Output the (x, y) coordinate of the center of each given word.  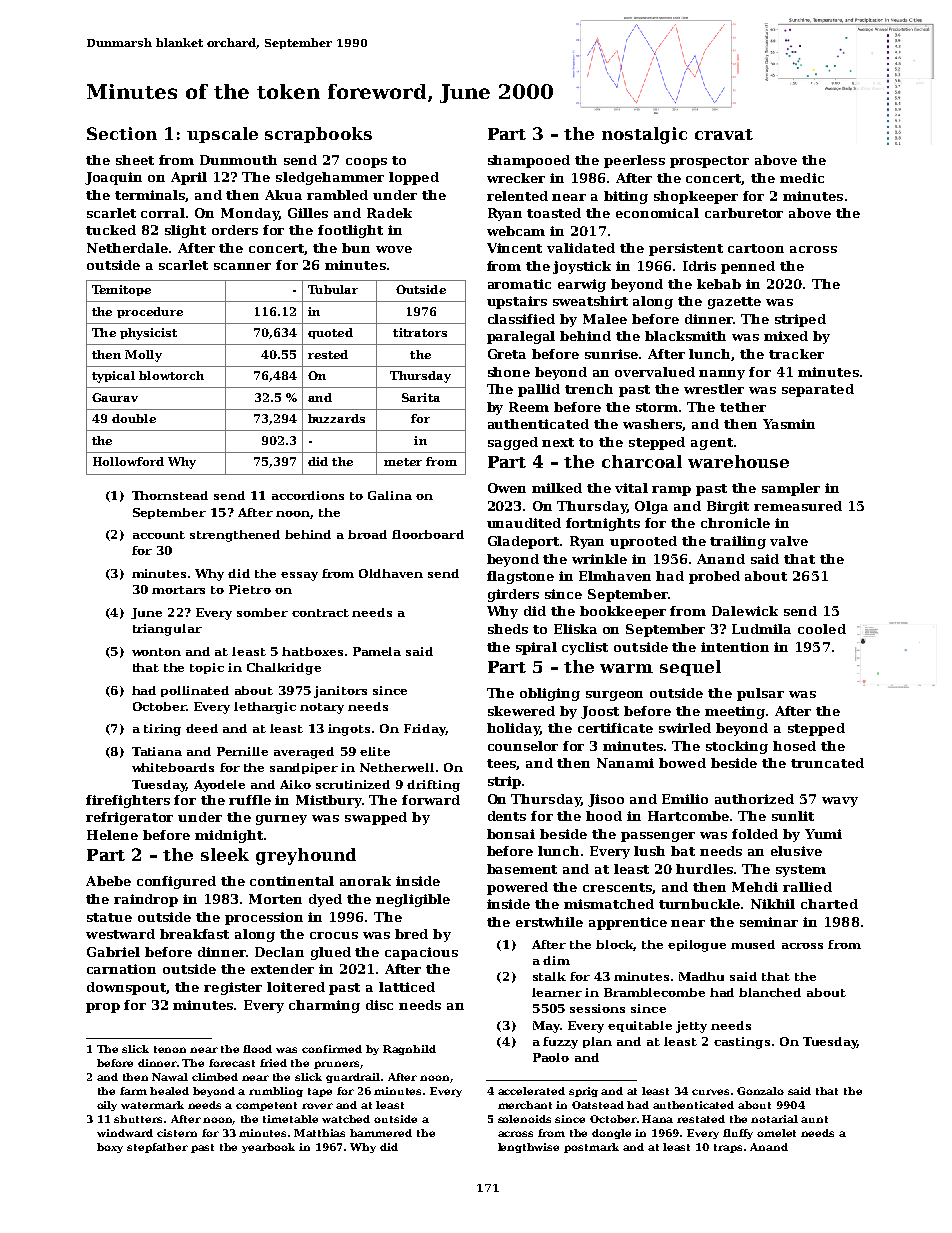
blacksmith (685, 336)
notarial (774, 1119)
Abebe (108, 881)
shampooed (529, 161)
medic (802, 178)
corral (163, 213)
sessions (597, 1008)
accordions (308, 495)
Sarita (421, 397)
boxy (110, 1148)
